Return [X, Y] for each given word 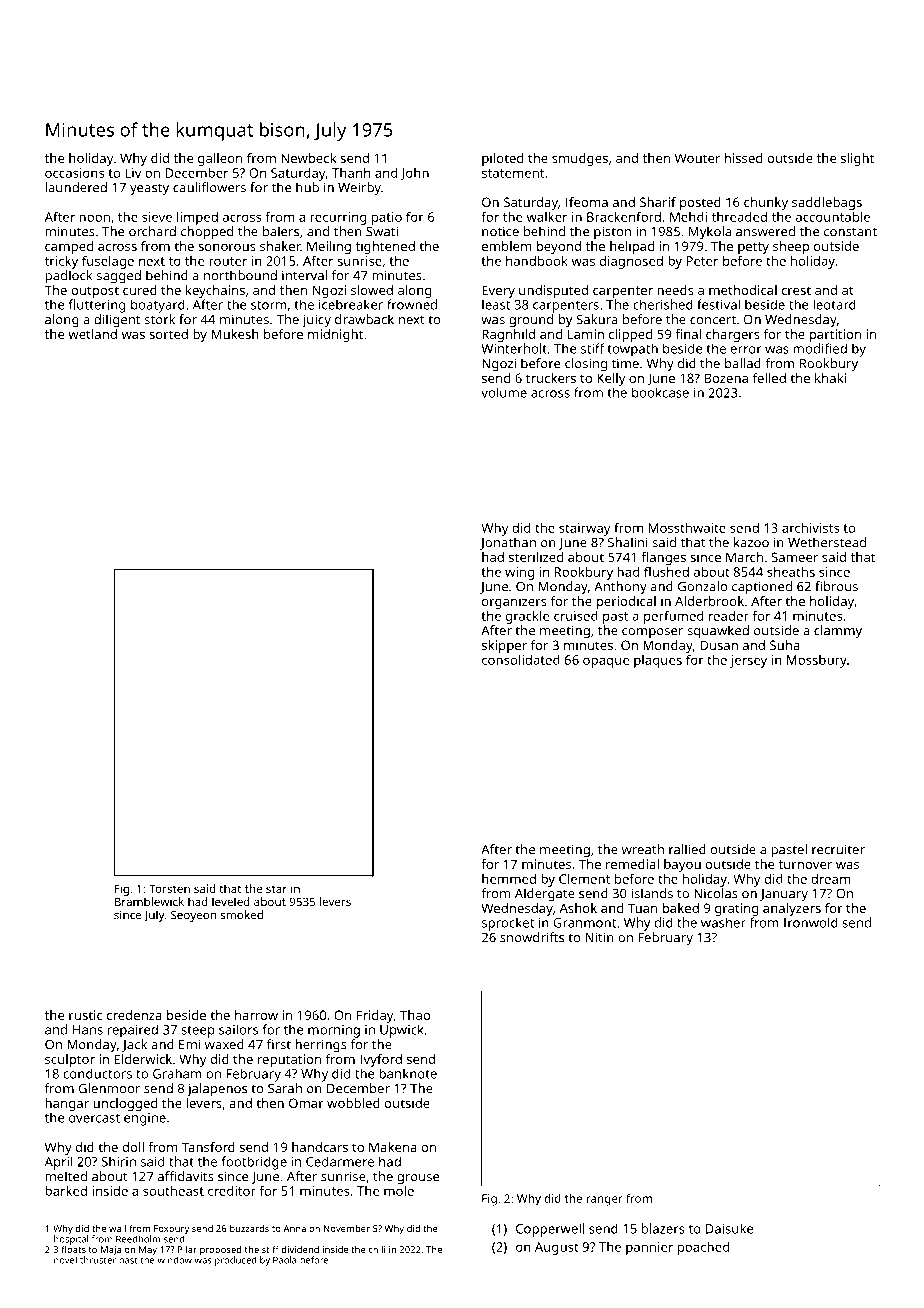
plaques [658, 661]
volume [504, 392]
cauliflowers [209, 187]
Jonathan [508, 543]
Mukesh [235, 334]
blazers [663, 1228]
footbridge [254, 1163]
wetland [92, 334]
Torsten [169, 888]
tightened [385, 247]
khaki [830, 378]
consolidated [521, 660]
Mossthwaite [687, 527]
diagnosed [631, 262]
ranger [604, 1201]
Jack [134, 1045]
